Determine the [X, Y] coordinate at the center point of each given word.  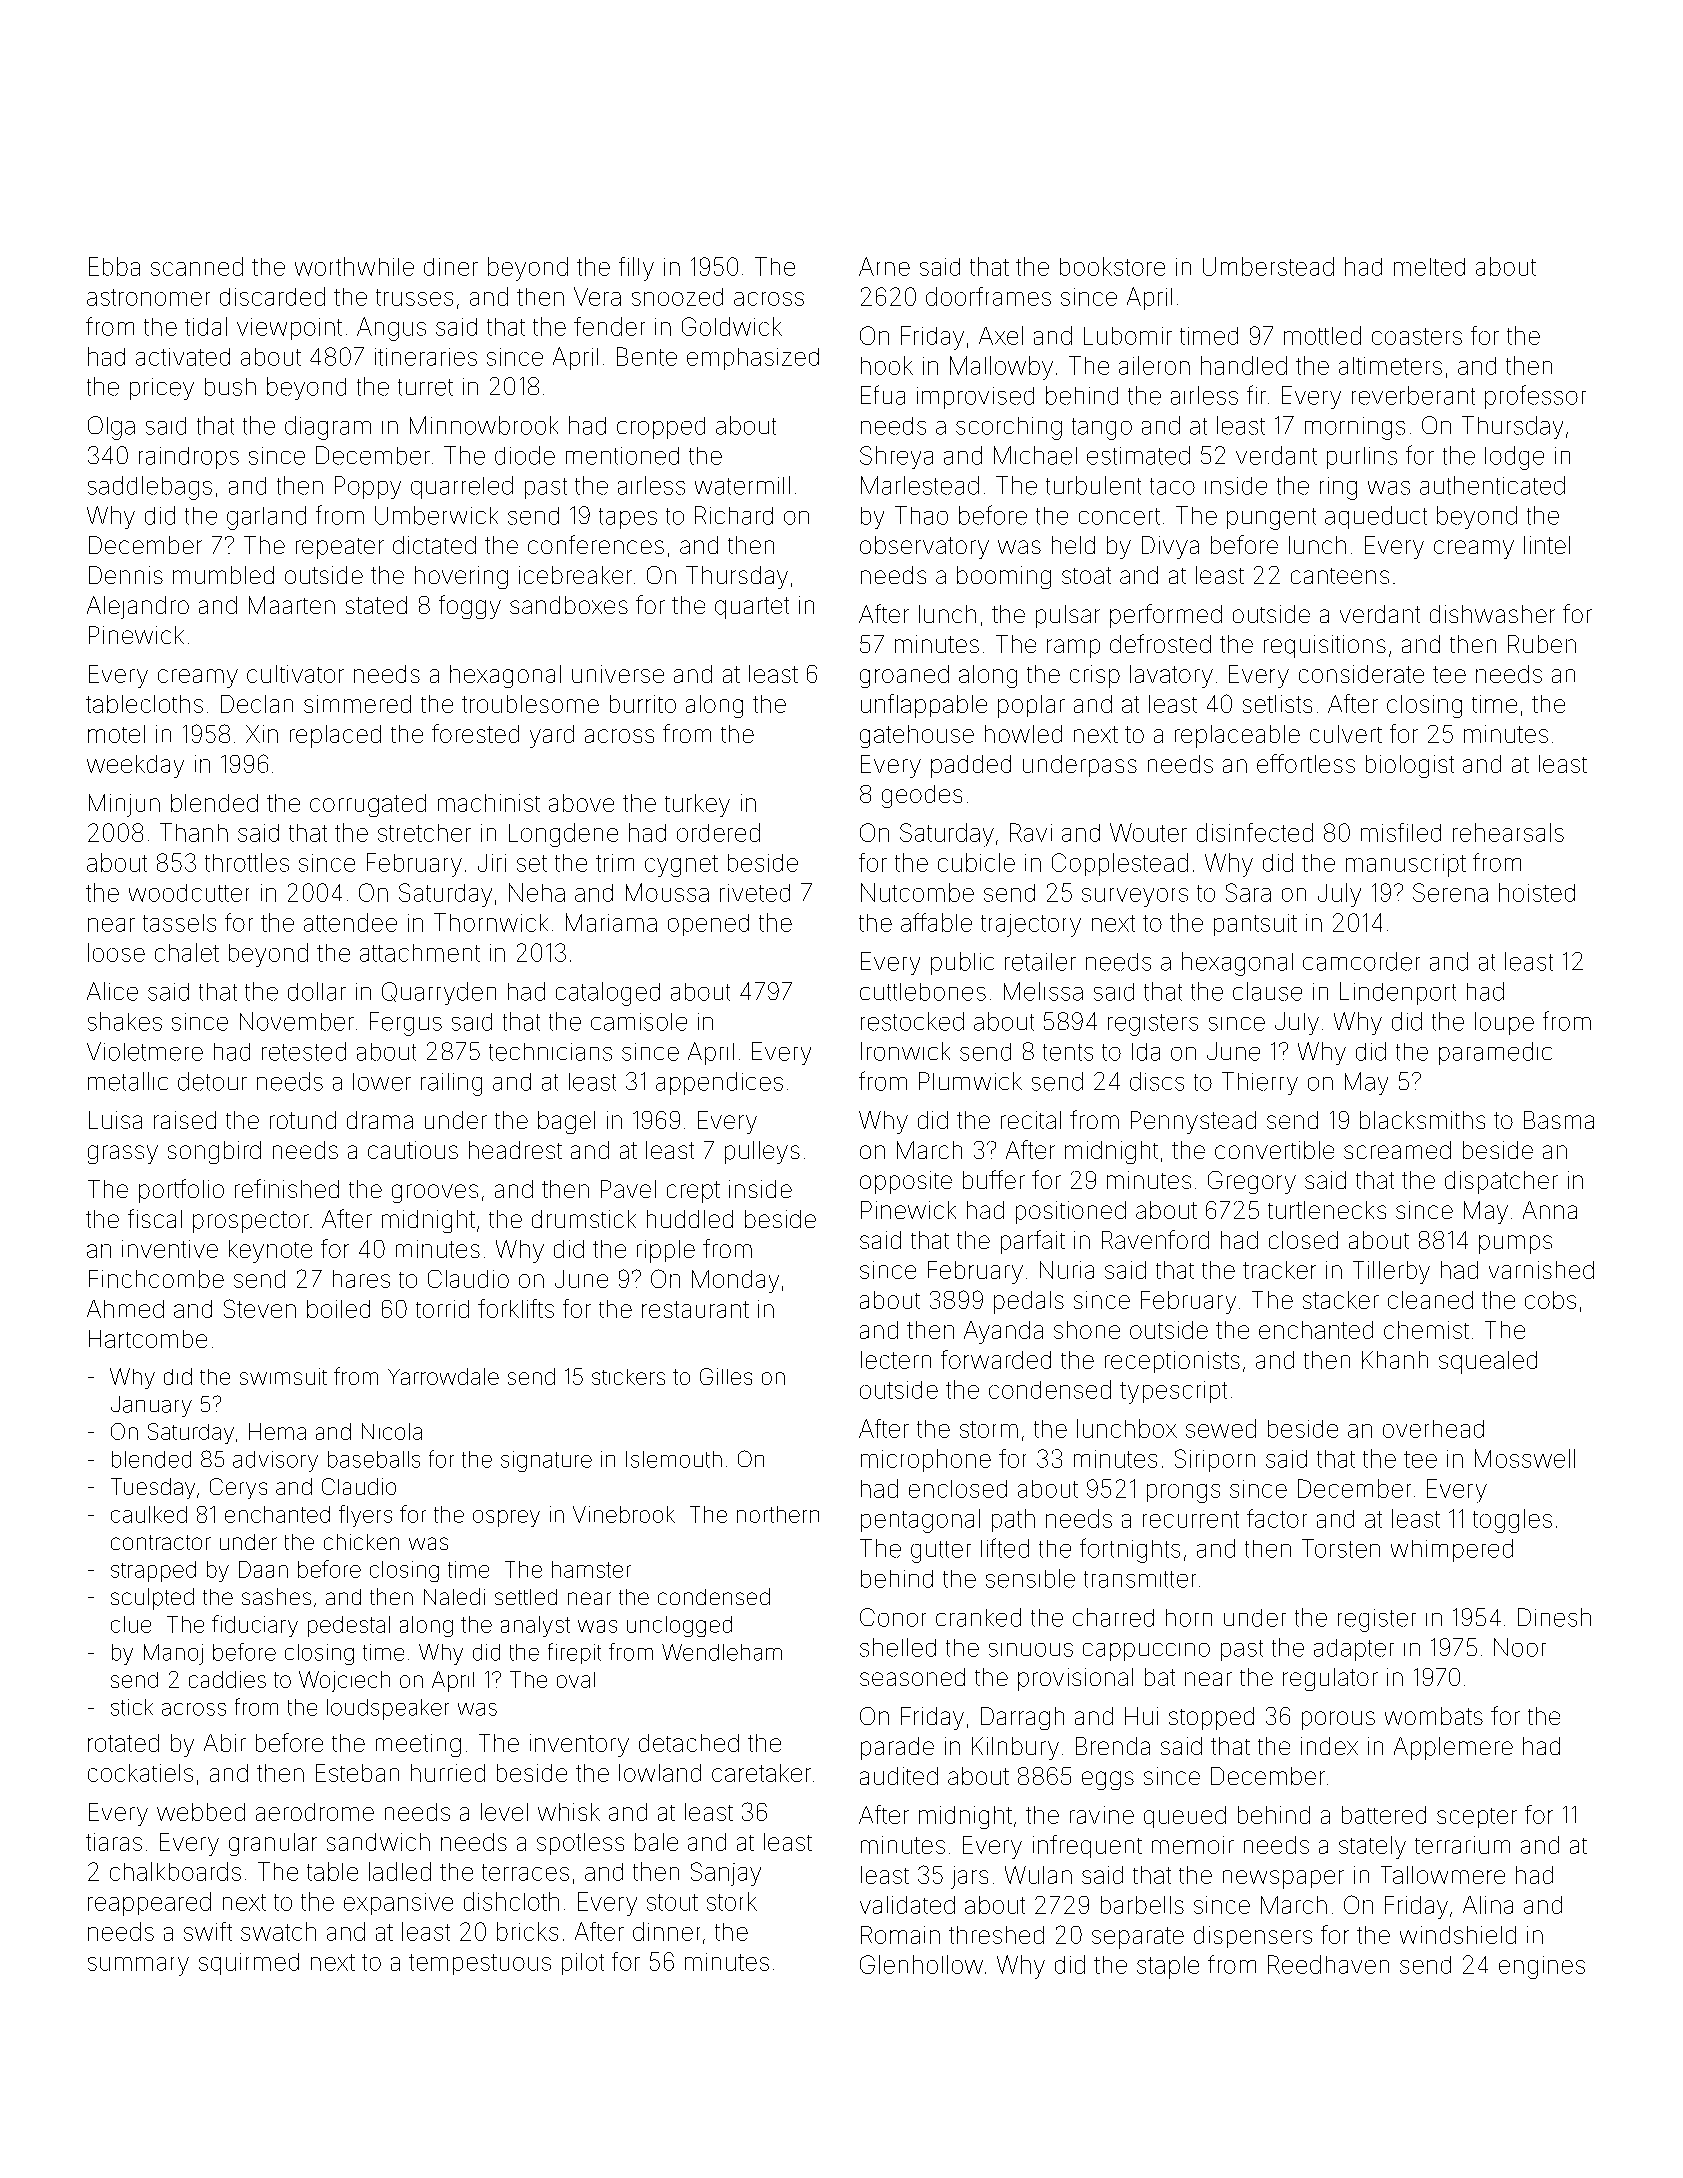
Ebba [114, 266]
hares [361, 1279]
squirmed [249, 1964]
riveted [755, 893]
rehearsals [1508, 832]
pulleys [762, 1152]
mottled [1322, 335]
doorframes [988, 296]
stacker [1341, 1300]
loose [116, 952]
